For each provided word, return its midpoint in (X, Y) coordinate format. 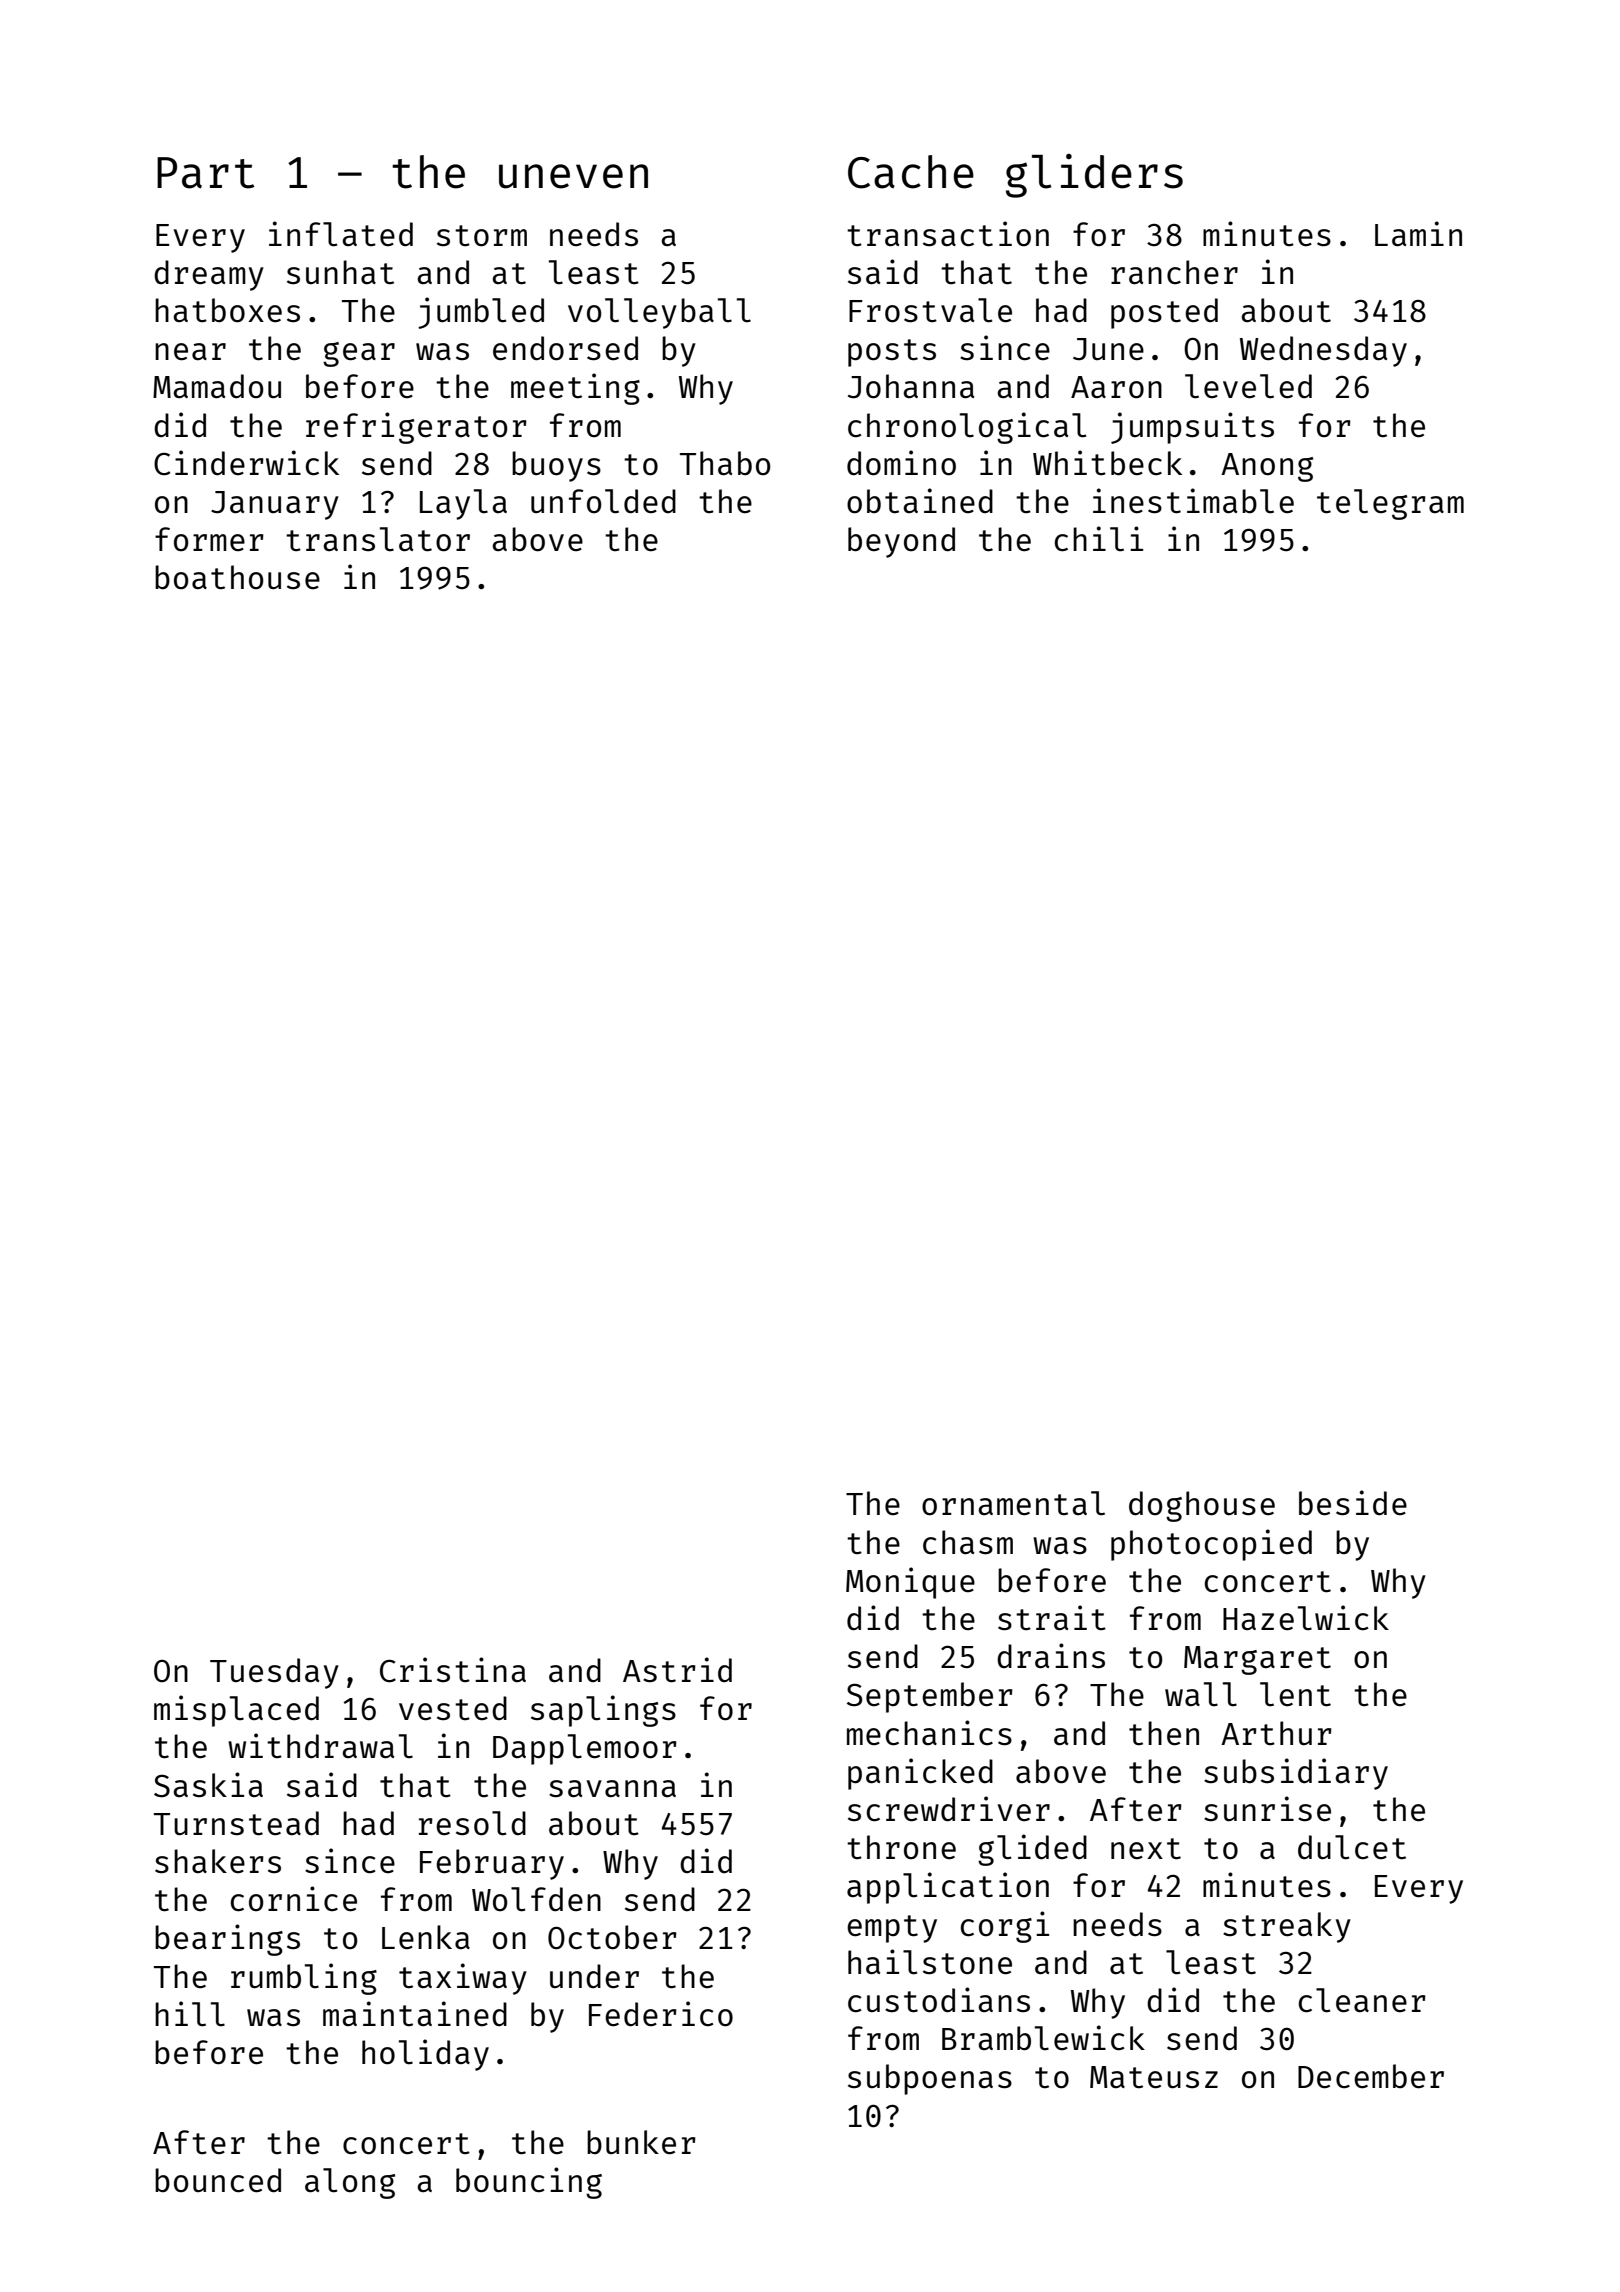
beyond (901, 542)
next (1146, 1849)
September (930, 1697)
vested (453, 1708)
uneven (573, 176)
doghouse (1202, 1506)
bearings (227, 1940)
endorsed (565, 348)
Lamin (1418, 233)
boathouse (237, 577)
